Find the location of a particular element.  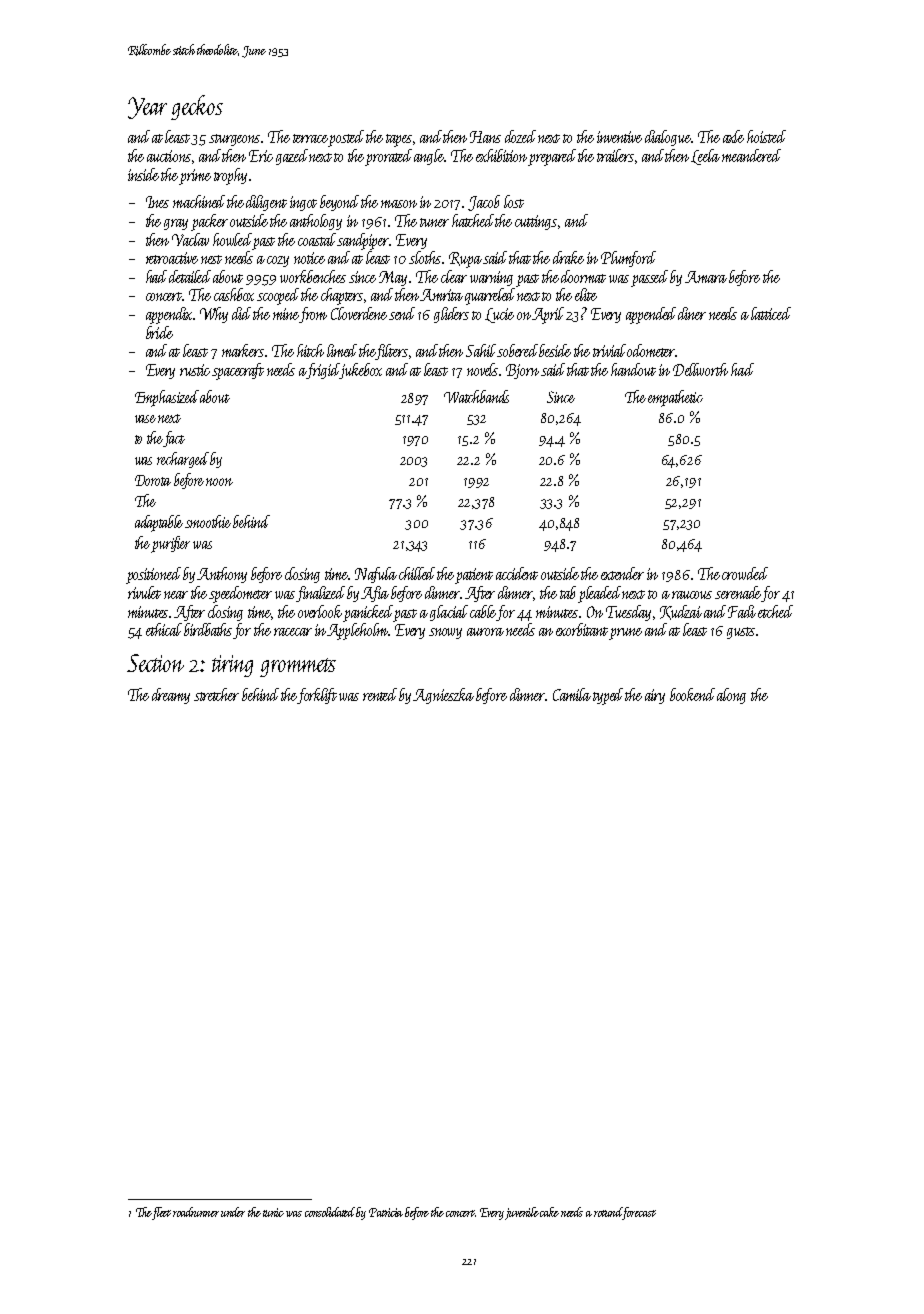

retroactive is located at coordinates (172, 258).
